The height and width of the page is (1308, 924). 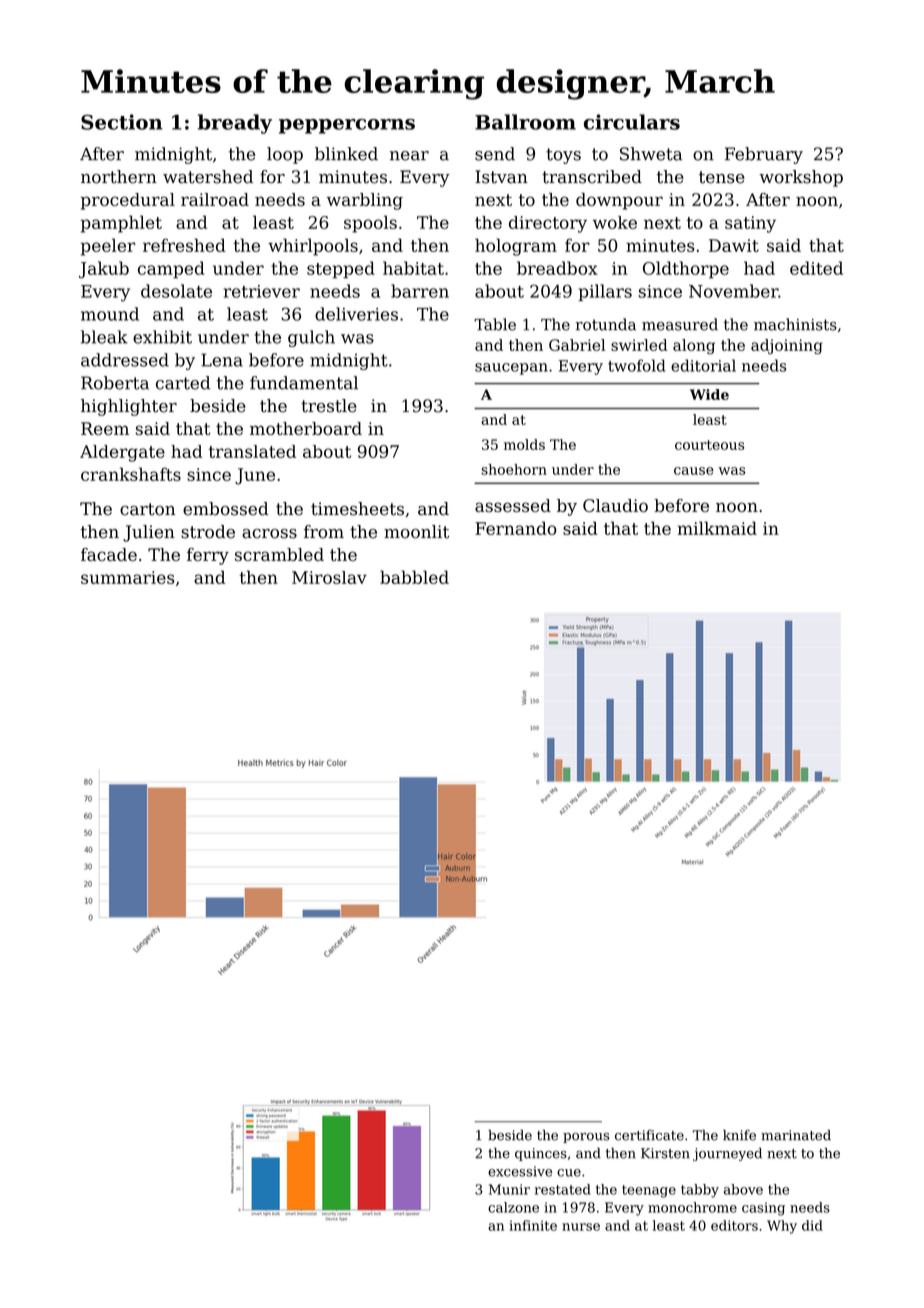 What do you see at coordinates (787, 347) in the page?
I see `adjoining` at bounding box center [787, 347].
